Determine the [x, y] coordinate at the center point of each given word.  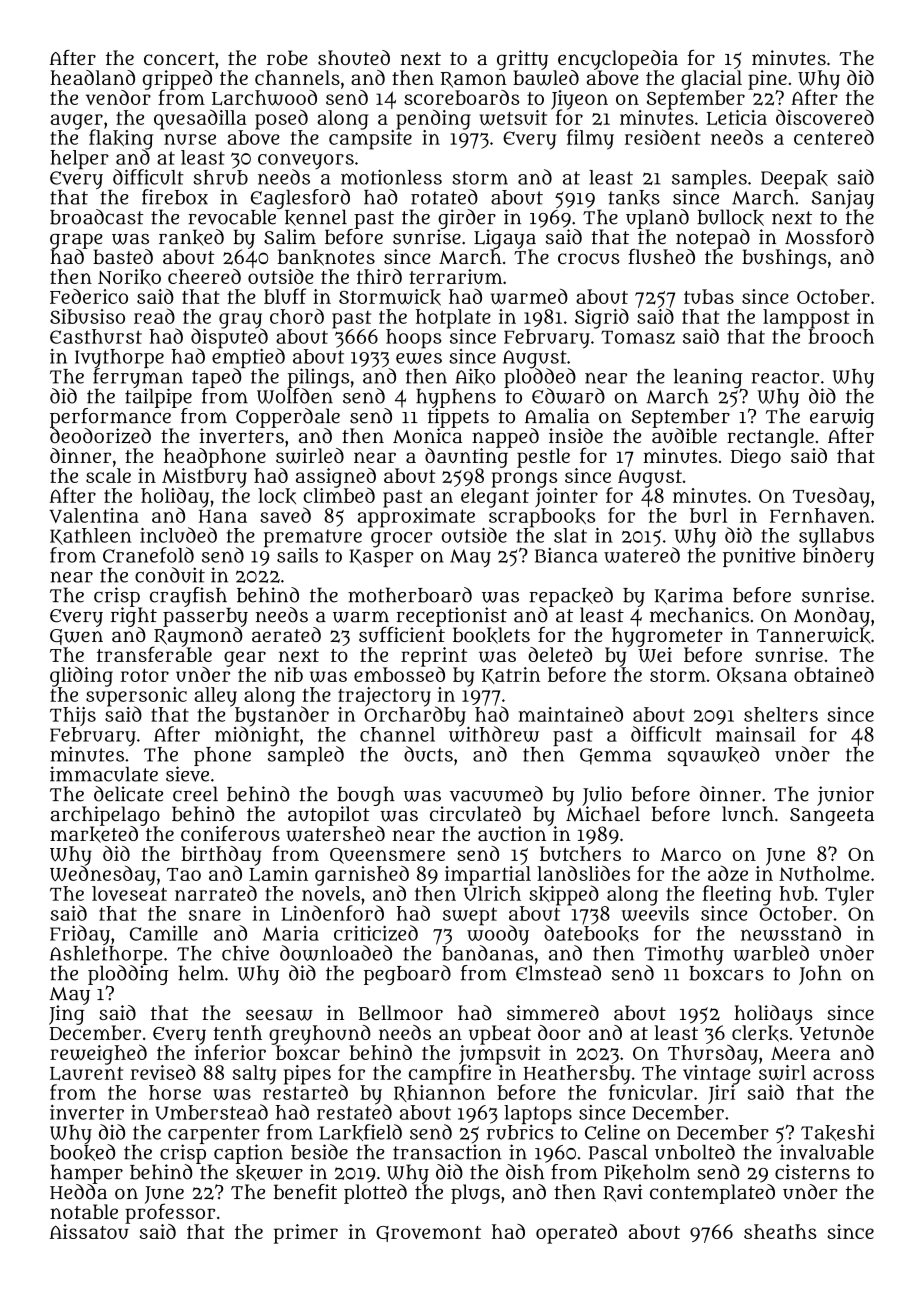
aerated [286, 634]
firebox [175, 197]
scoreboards [462, 97]
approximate [416, 518]
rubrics [520, 1132]
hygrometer [667, 637]
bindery [838, 557]
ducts [428, 754]
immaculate [104, 774]
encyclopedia [618, 60]
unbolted [695, 1152]
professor [170, 1214]
